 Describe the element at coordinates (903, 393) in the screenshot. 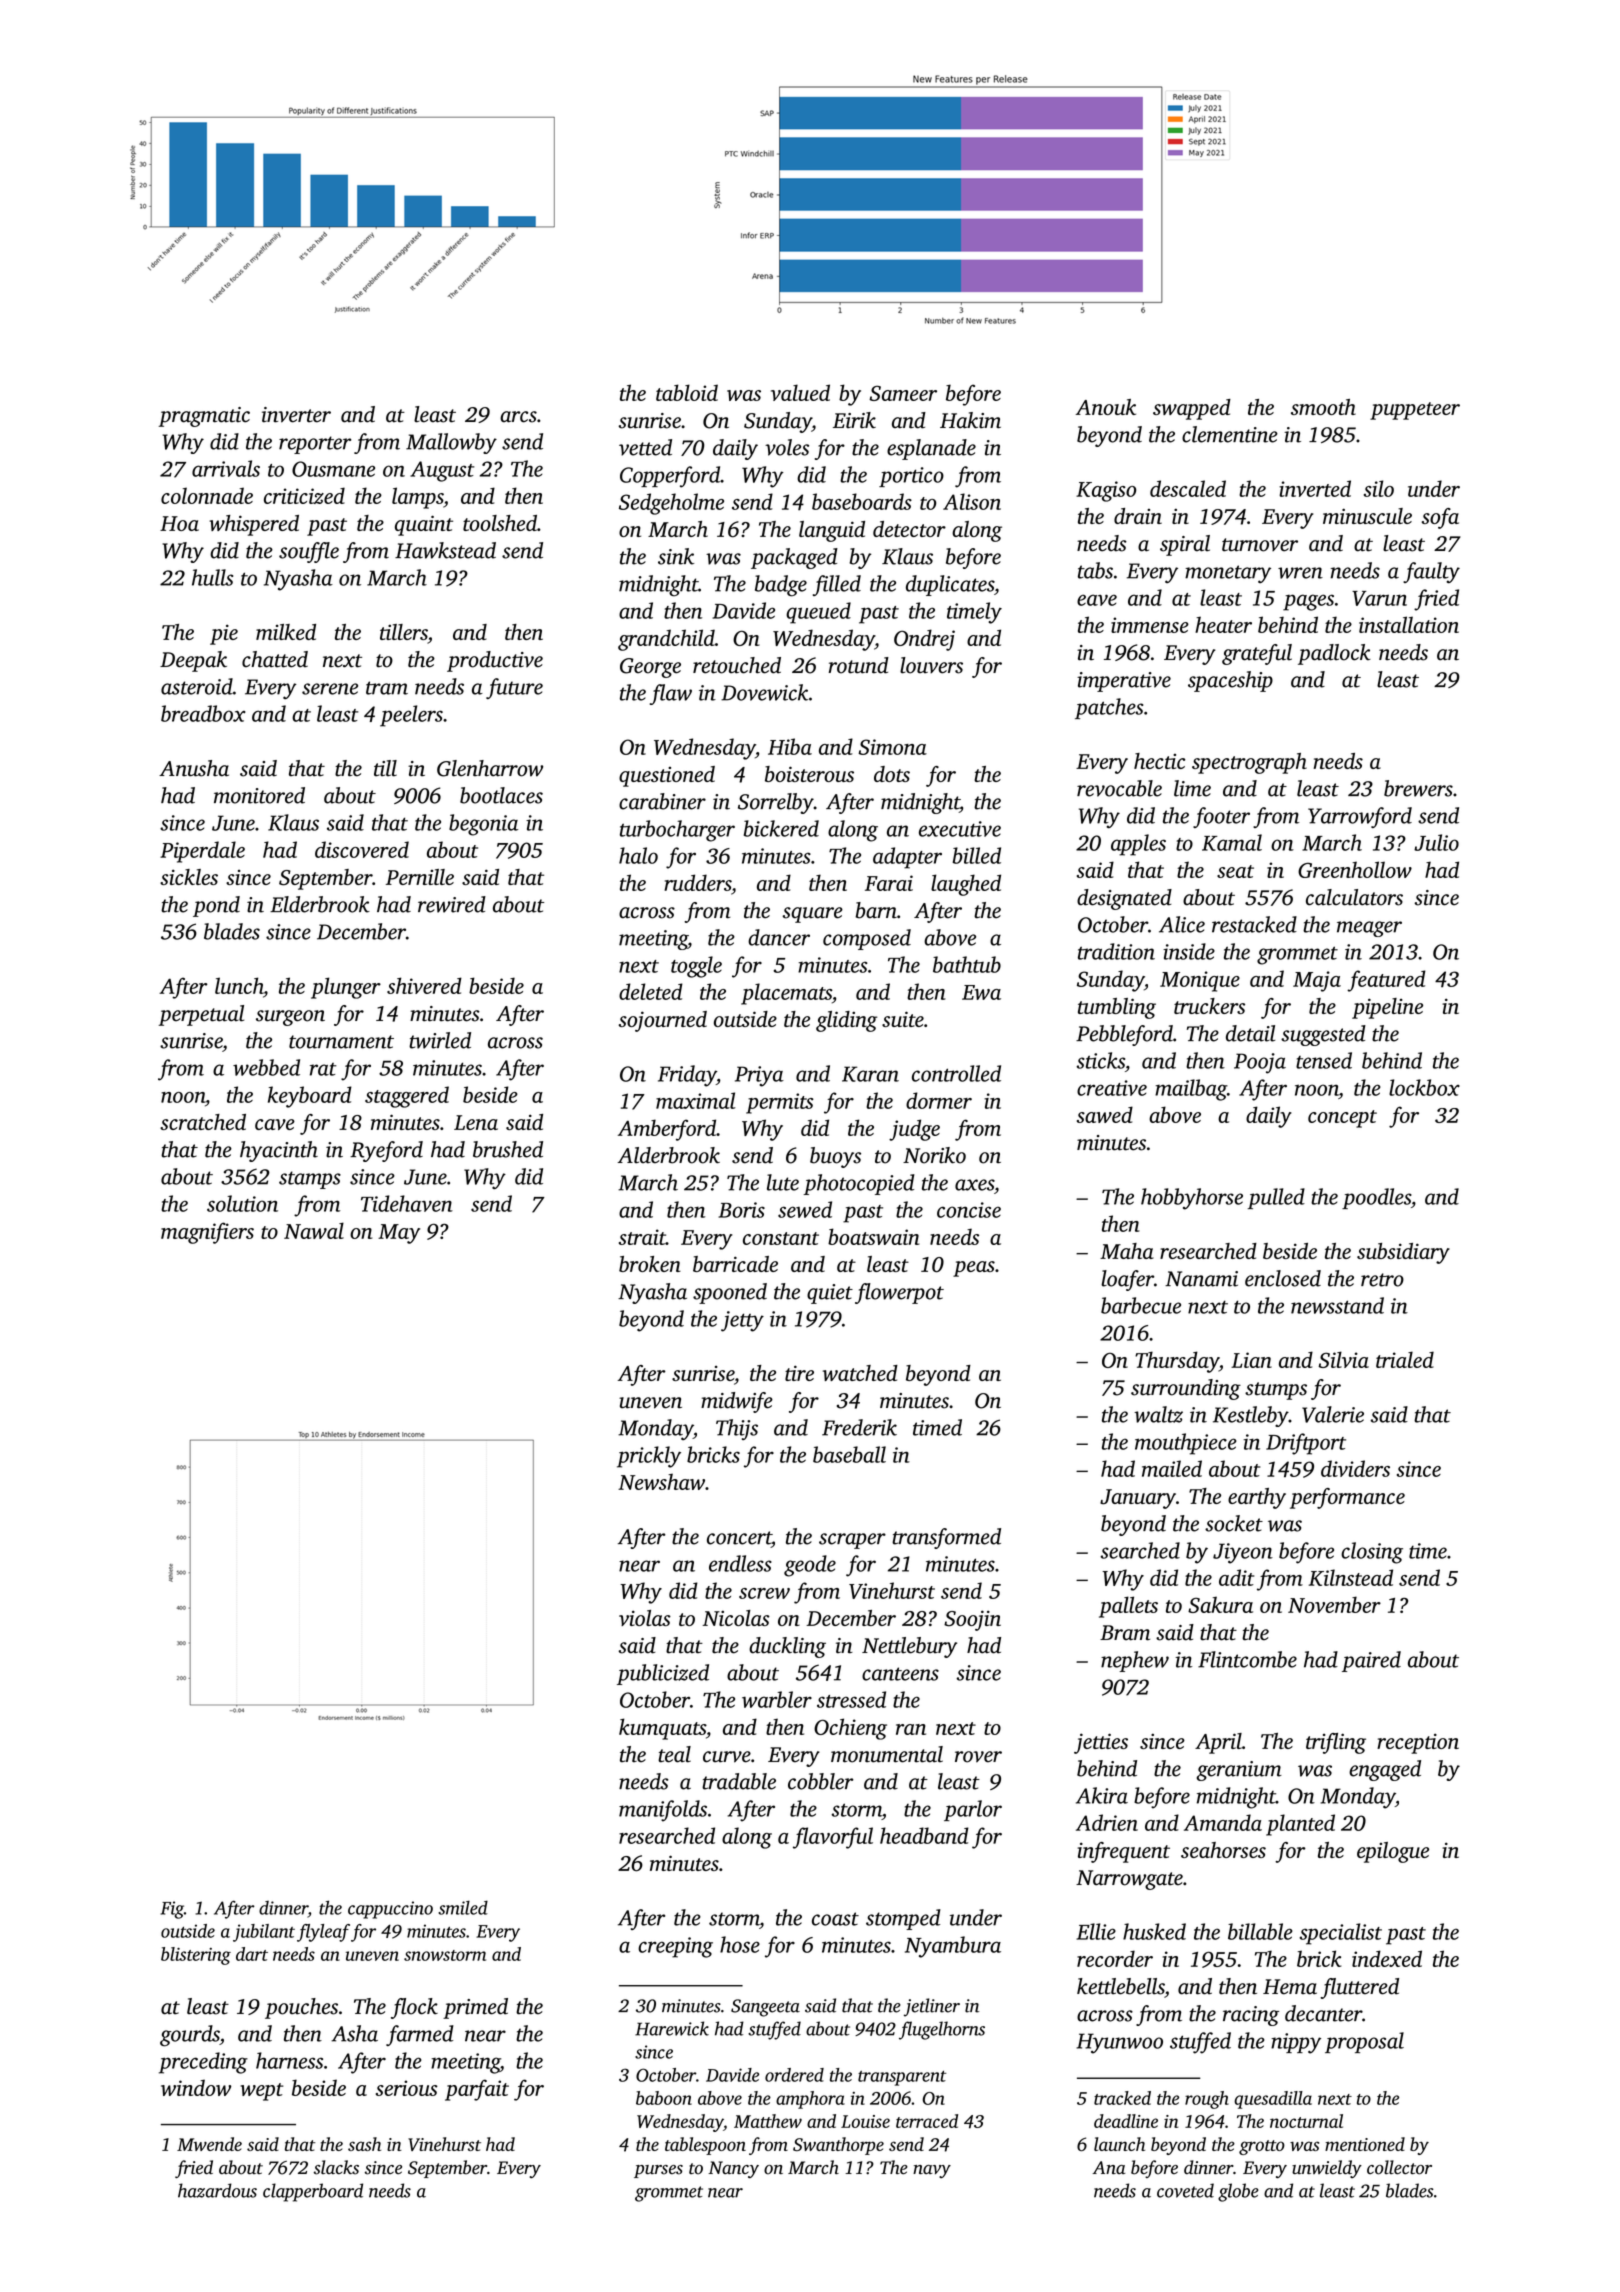

I see `Sameer` at that location.
